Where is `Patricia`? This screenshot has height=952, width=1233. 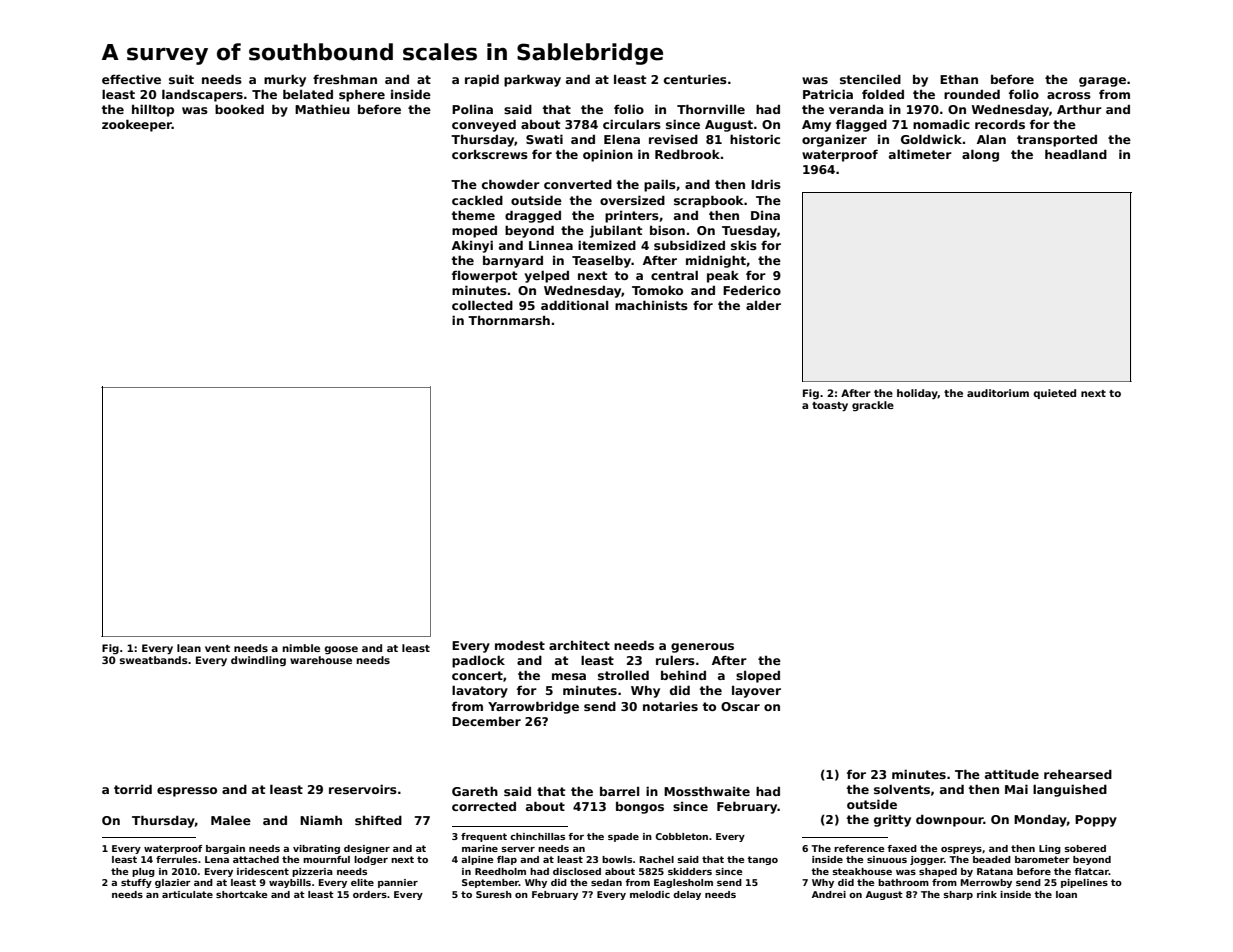
Patricia is located at coordinates (828, 94).
